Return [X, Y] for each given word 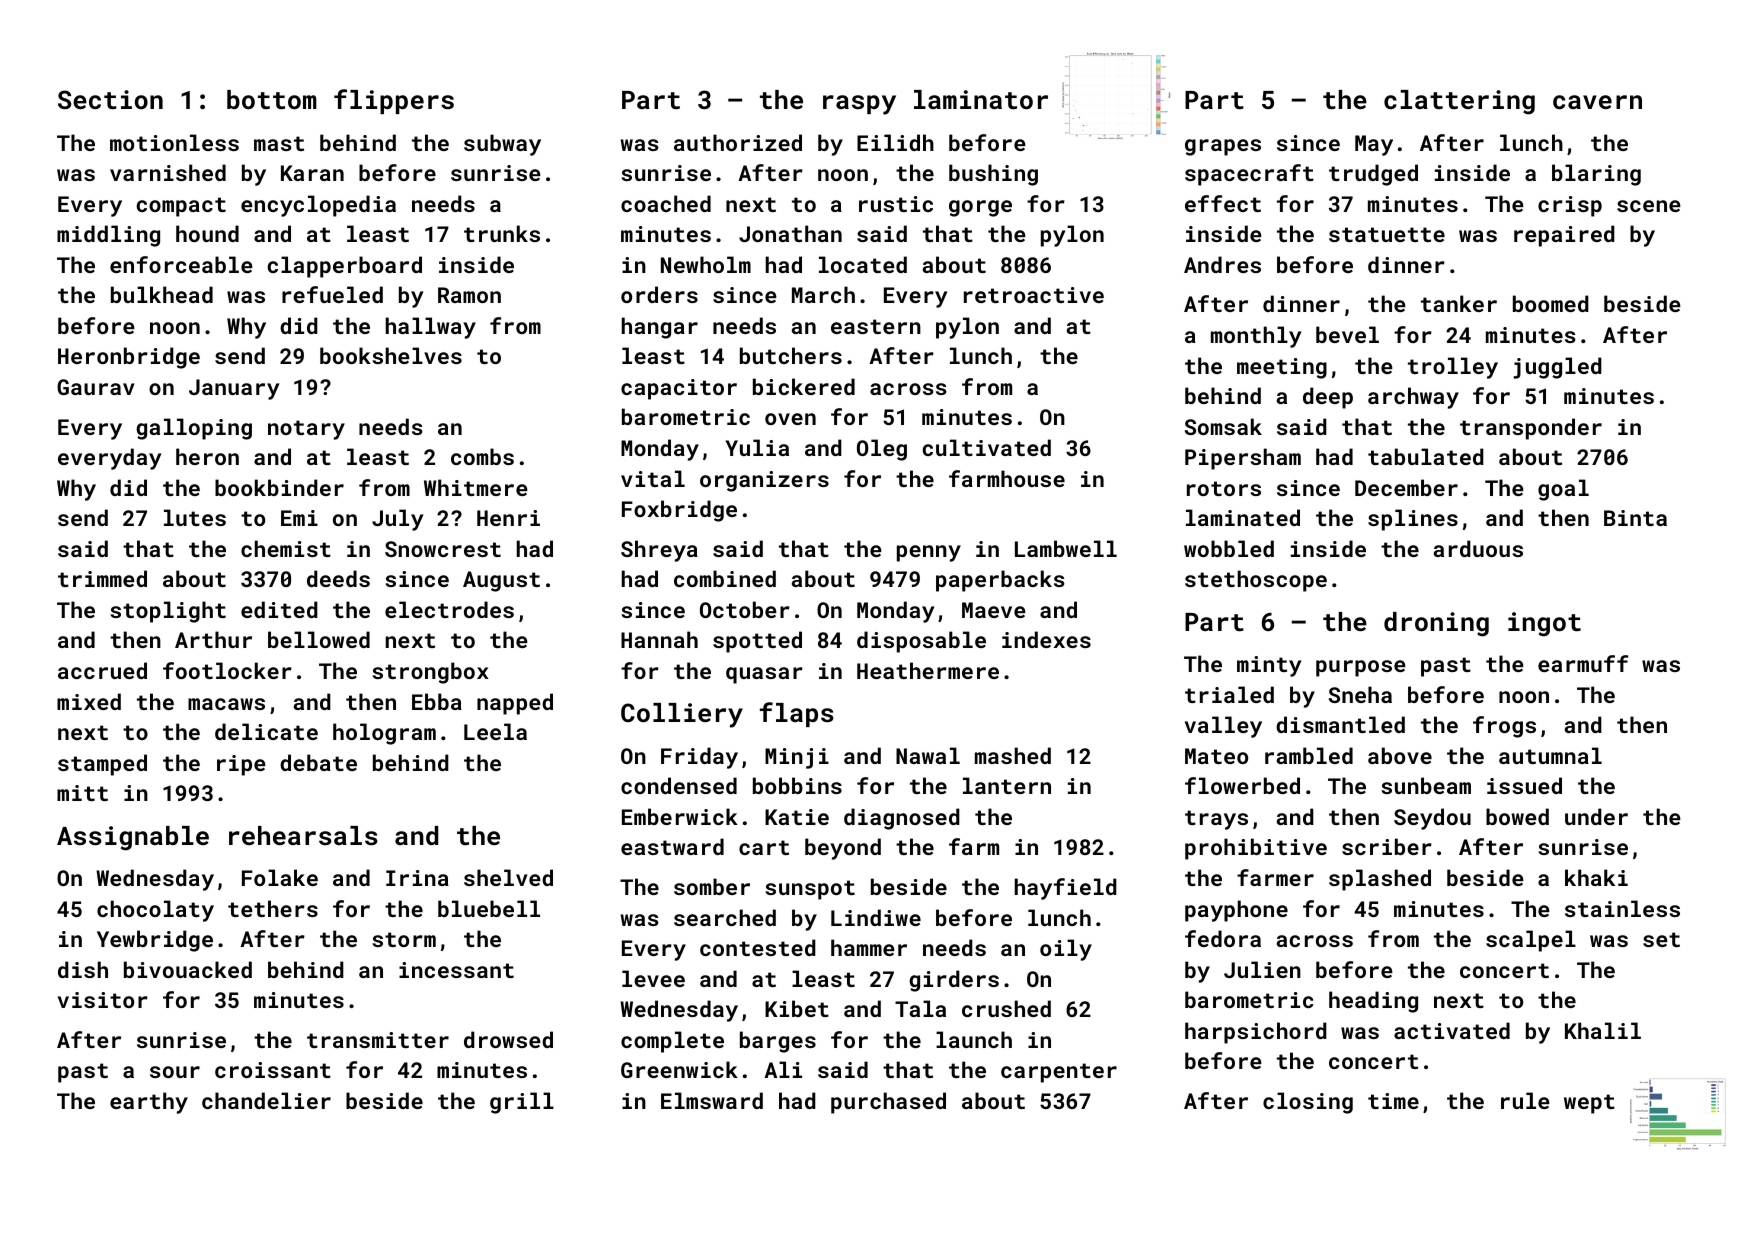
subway [502, 145]
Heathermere [928, 670]
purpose [1361, 668]
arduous [1478, 548]
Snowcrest [443, 549]
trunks [502, 233]
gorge [980, 208]
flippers [394, 101]
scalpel [1531, 941]
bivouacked [188, 969]
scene [1649, 206]
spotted [757, 642]
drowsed [508, 1039]
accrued [102, 670]
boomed [1551, 303]
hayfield [1066, 889]
